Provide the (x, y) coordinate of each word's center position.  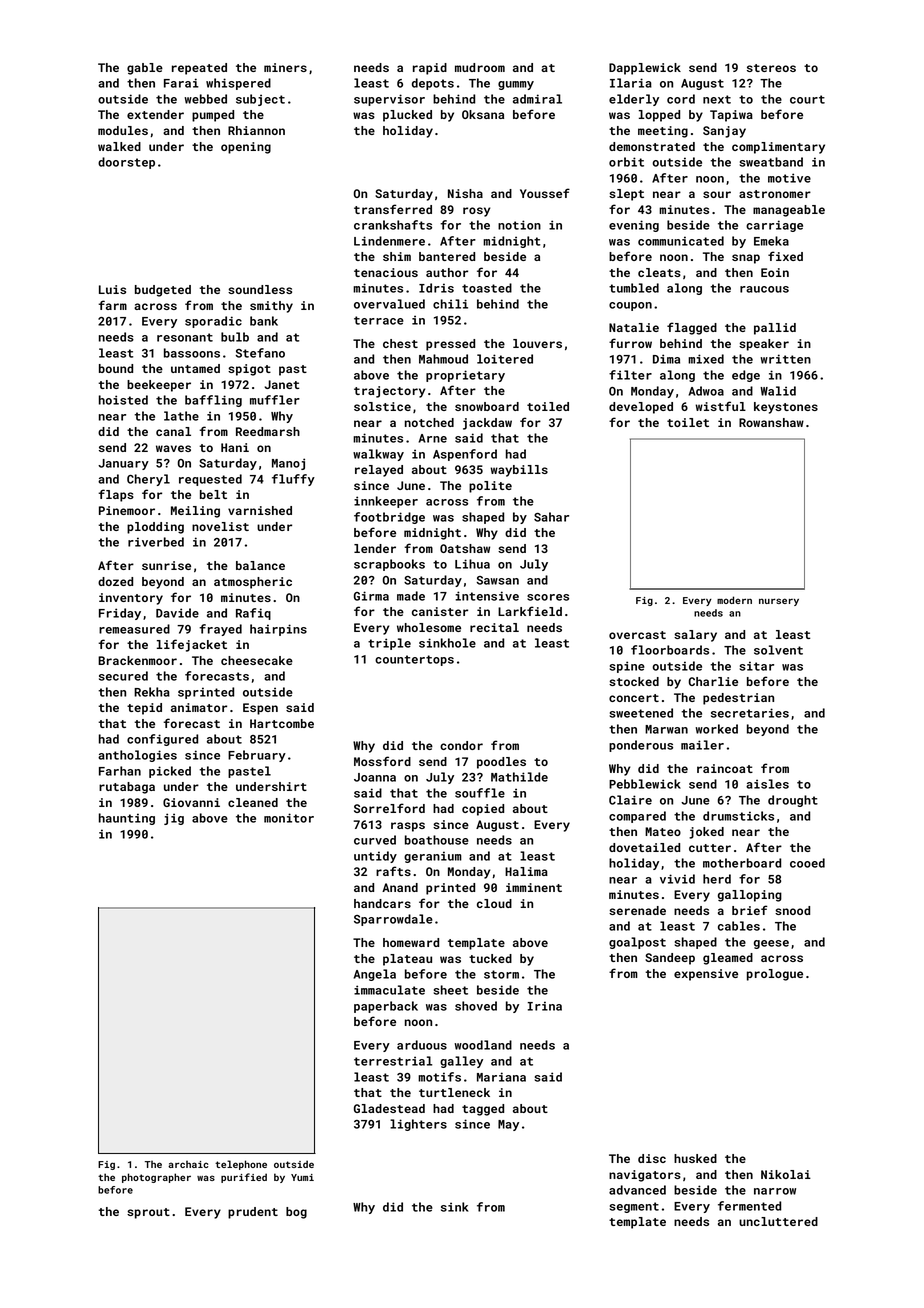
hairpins (278, 630)
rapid (430, 69)
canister (440, 611)
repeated (199, 69)
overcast (637, 635)
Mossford (382, 761)
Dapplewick (645, 69)
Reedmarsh (268, 431)
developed (641, 408)
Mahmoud (443, 359)
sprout (148, 1213)
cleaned (253, 802)
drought (793, 801)
